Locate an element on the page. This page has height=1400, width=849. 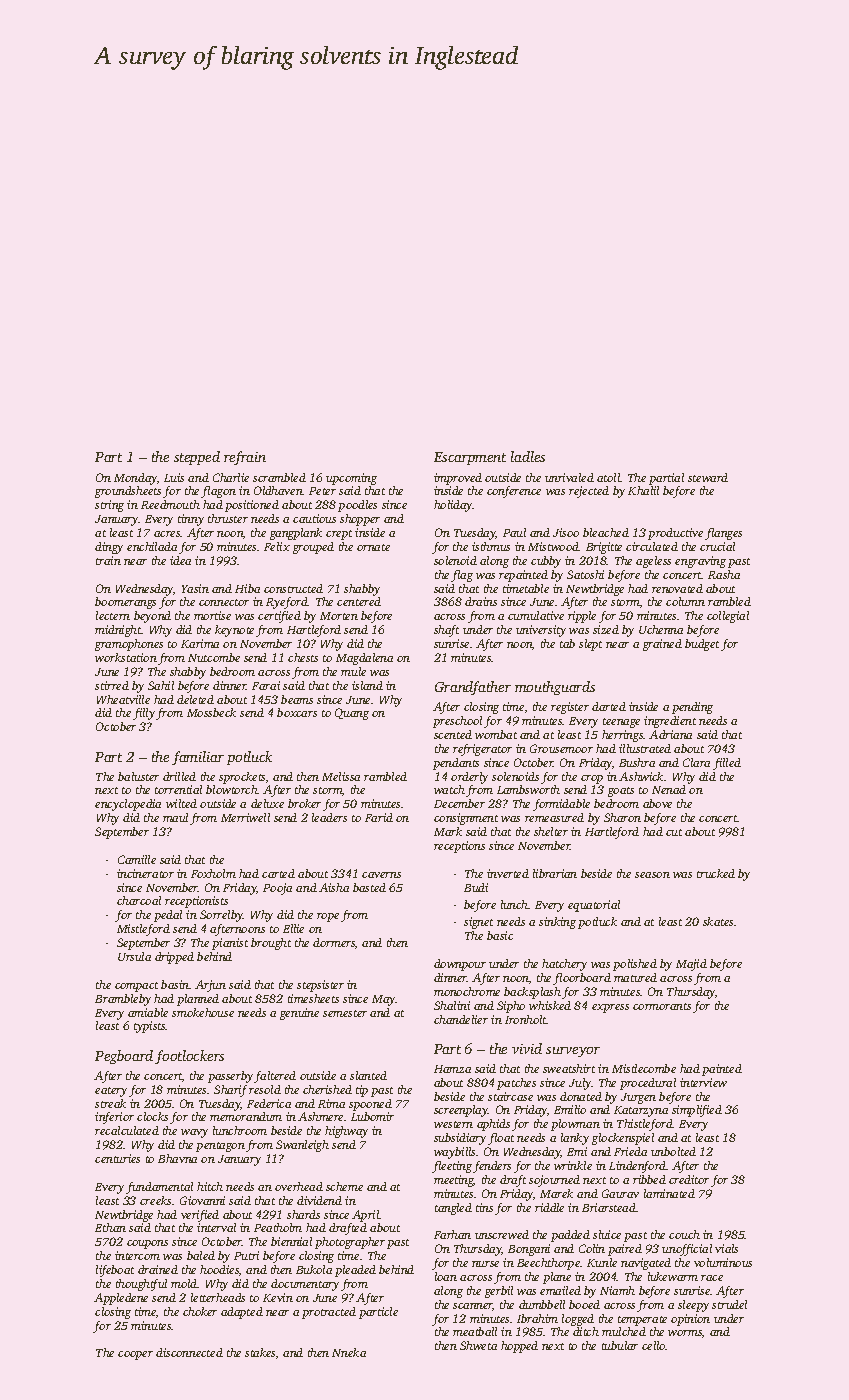
fenders is located at coordinates (492, 1167).
